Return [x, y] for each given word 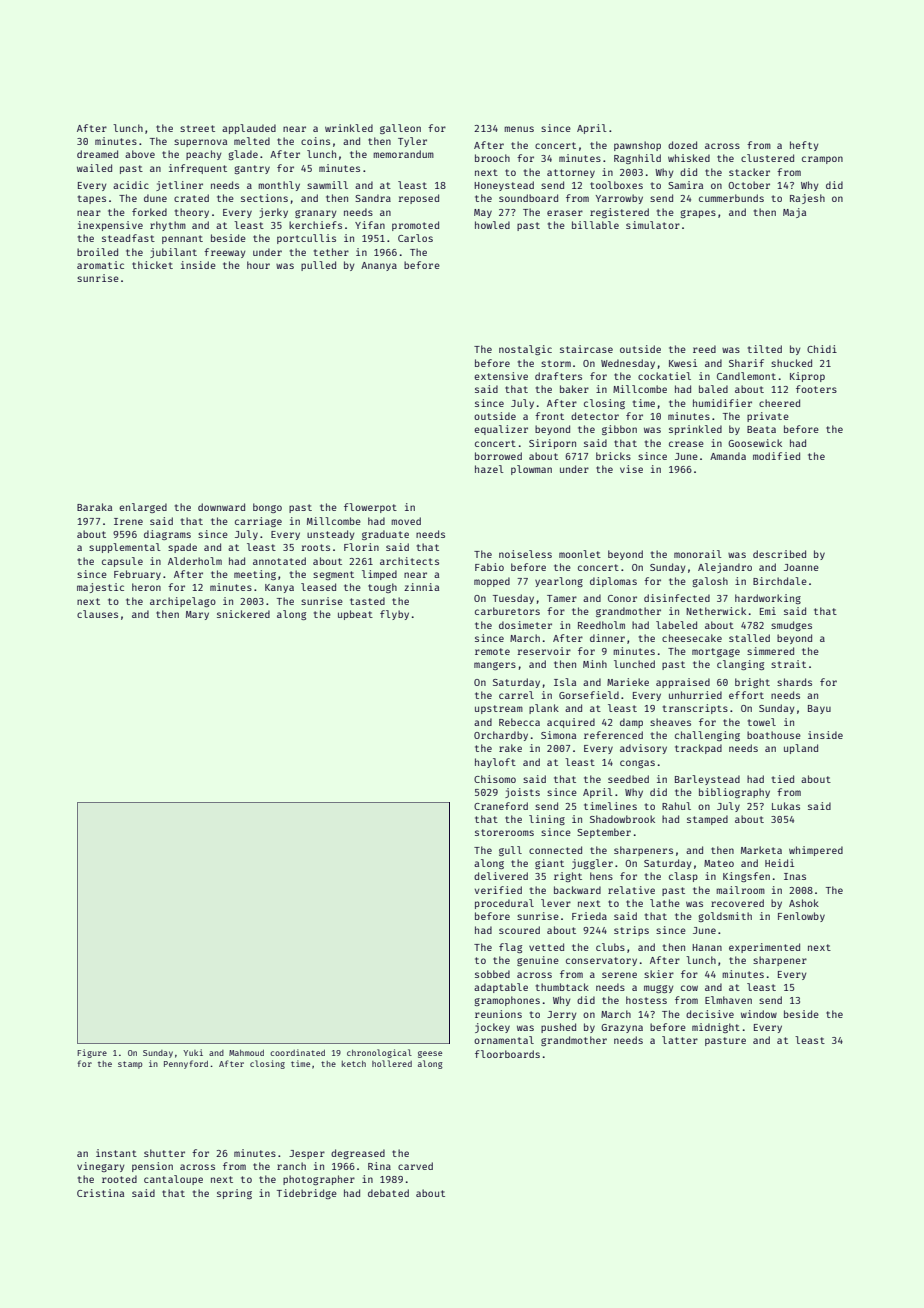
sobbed [492, 974]
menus [519, 129]
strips [631, 931]
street [197, 128]
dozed [682, 145]
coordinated [297, 1052]
